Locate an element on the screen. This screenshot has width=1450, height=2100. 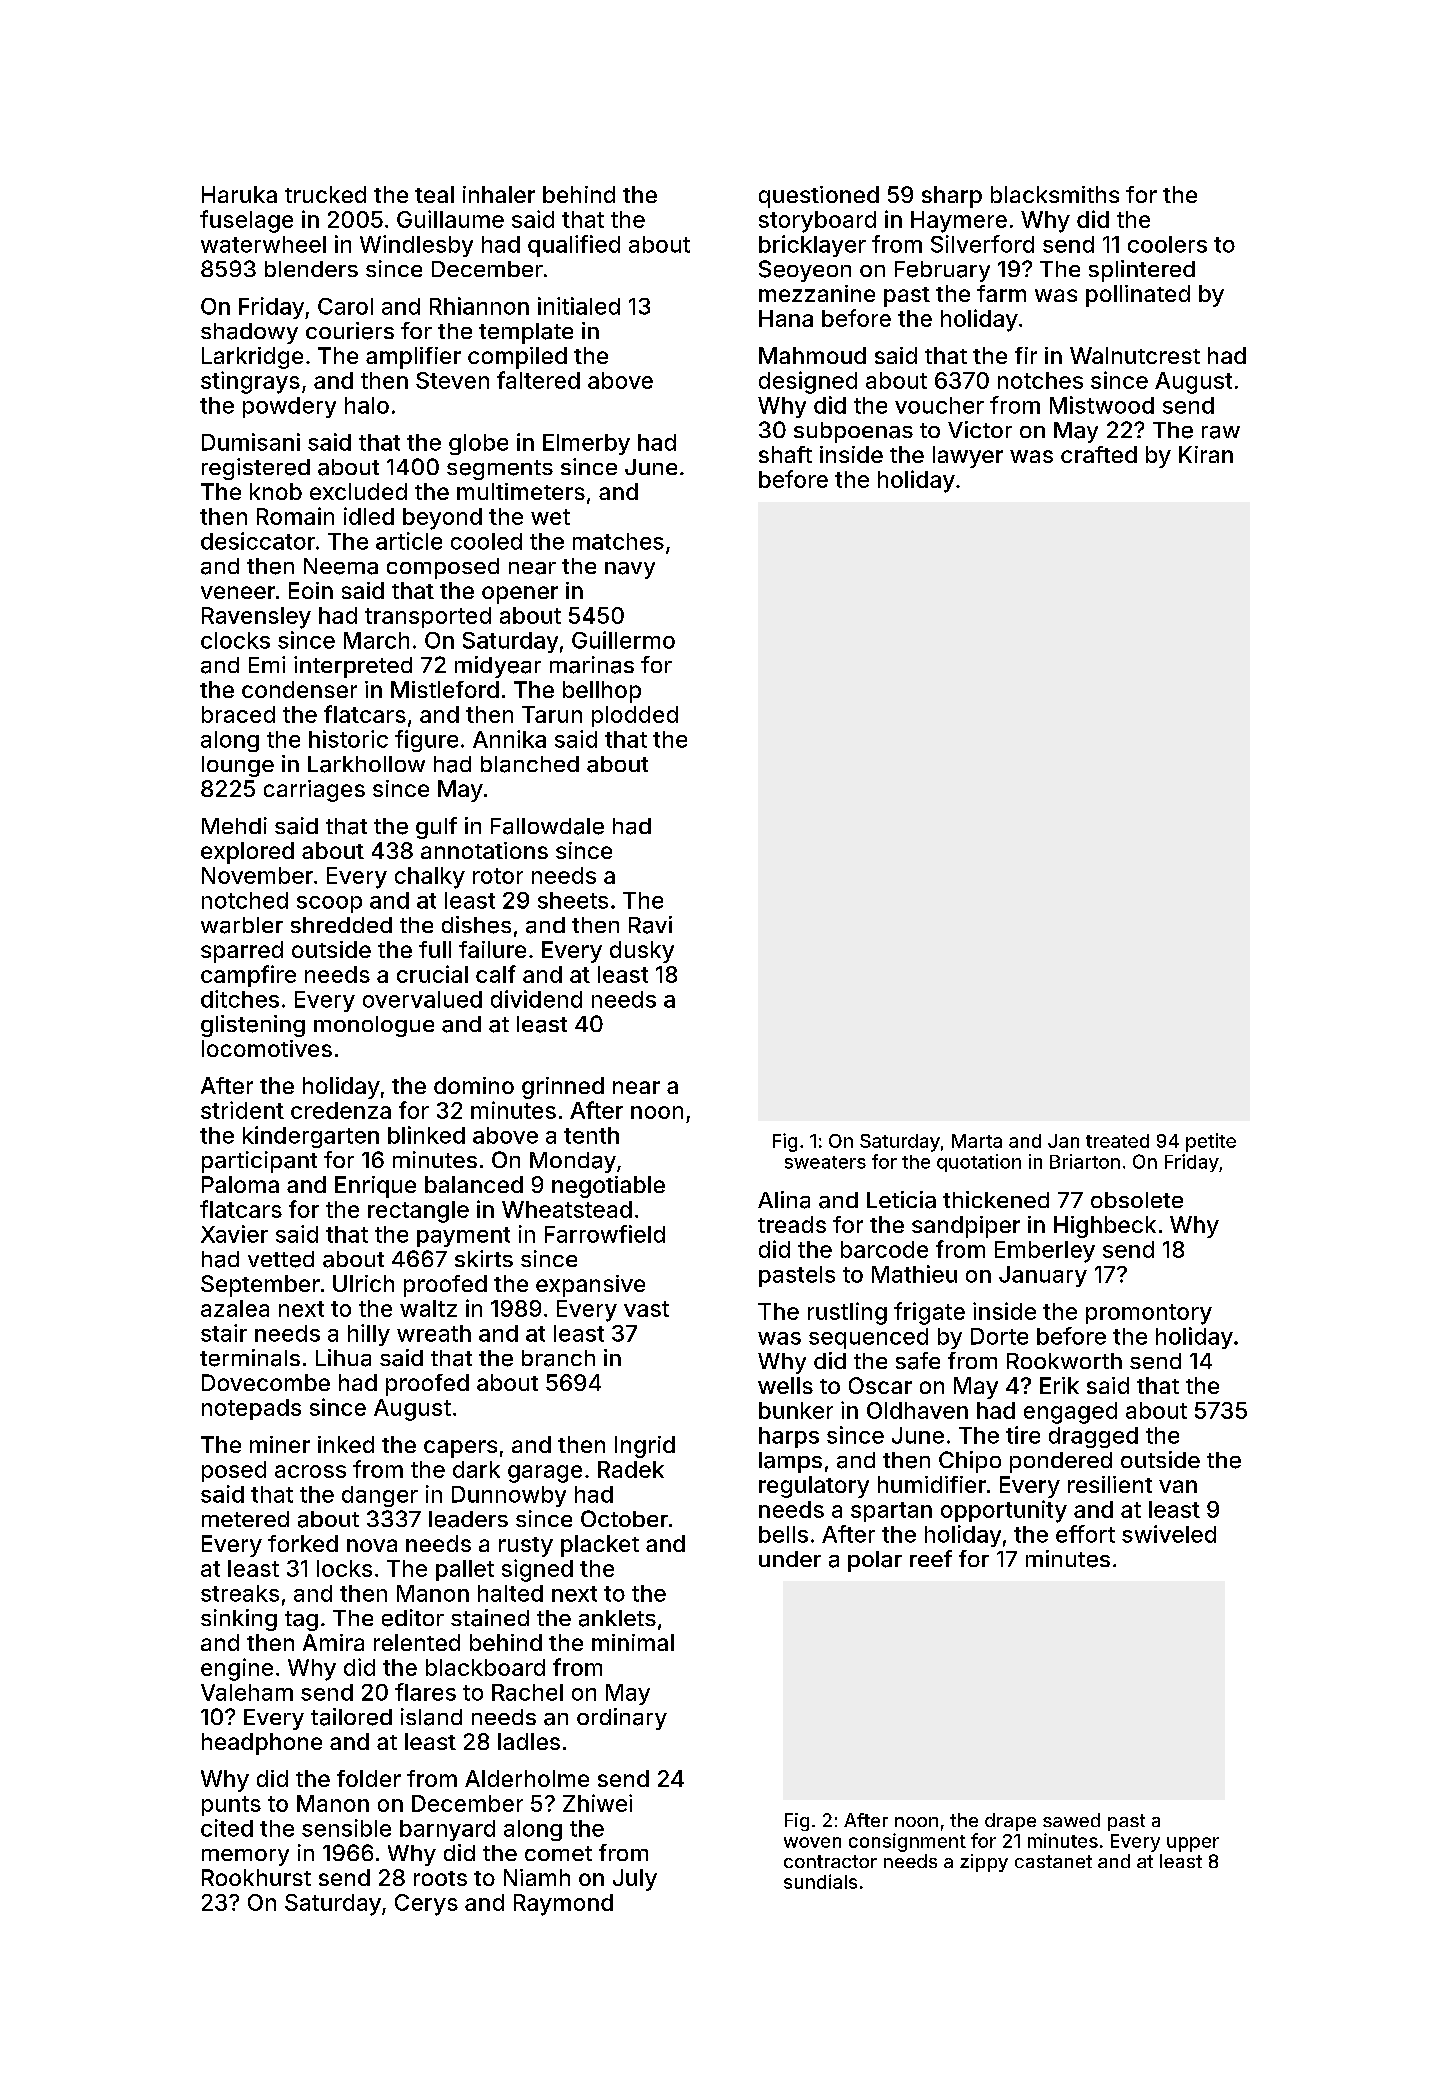
treated is located at coordinates (1117, 1141).
